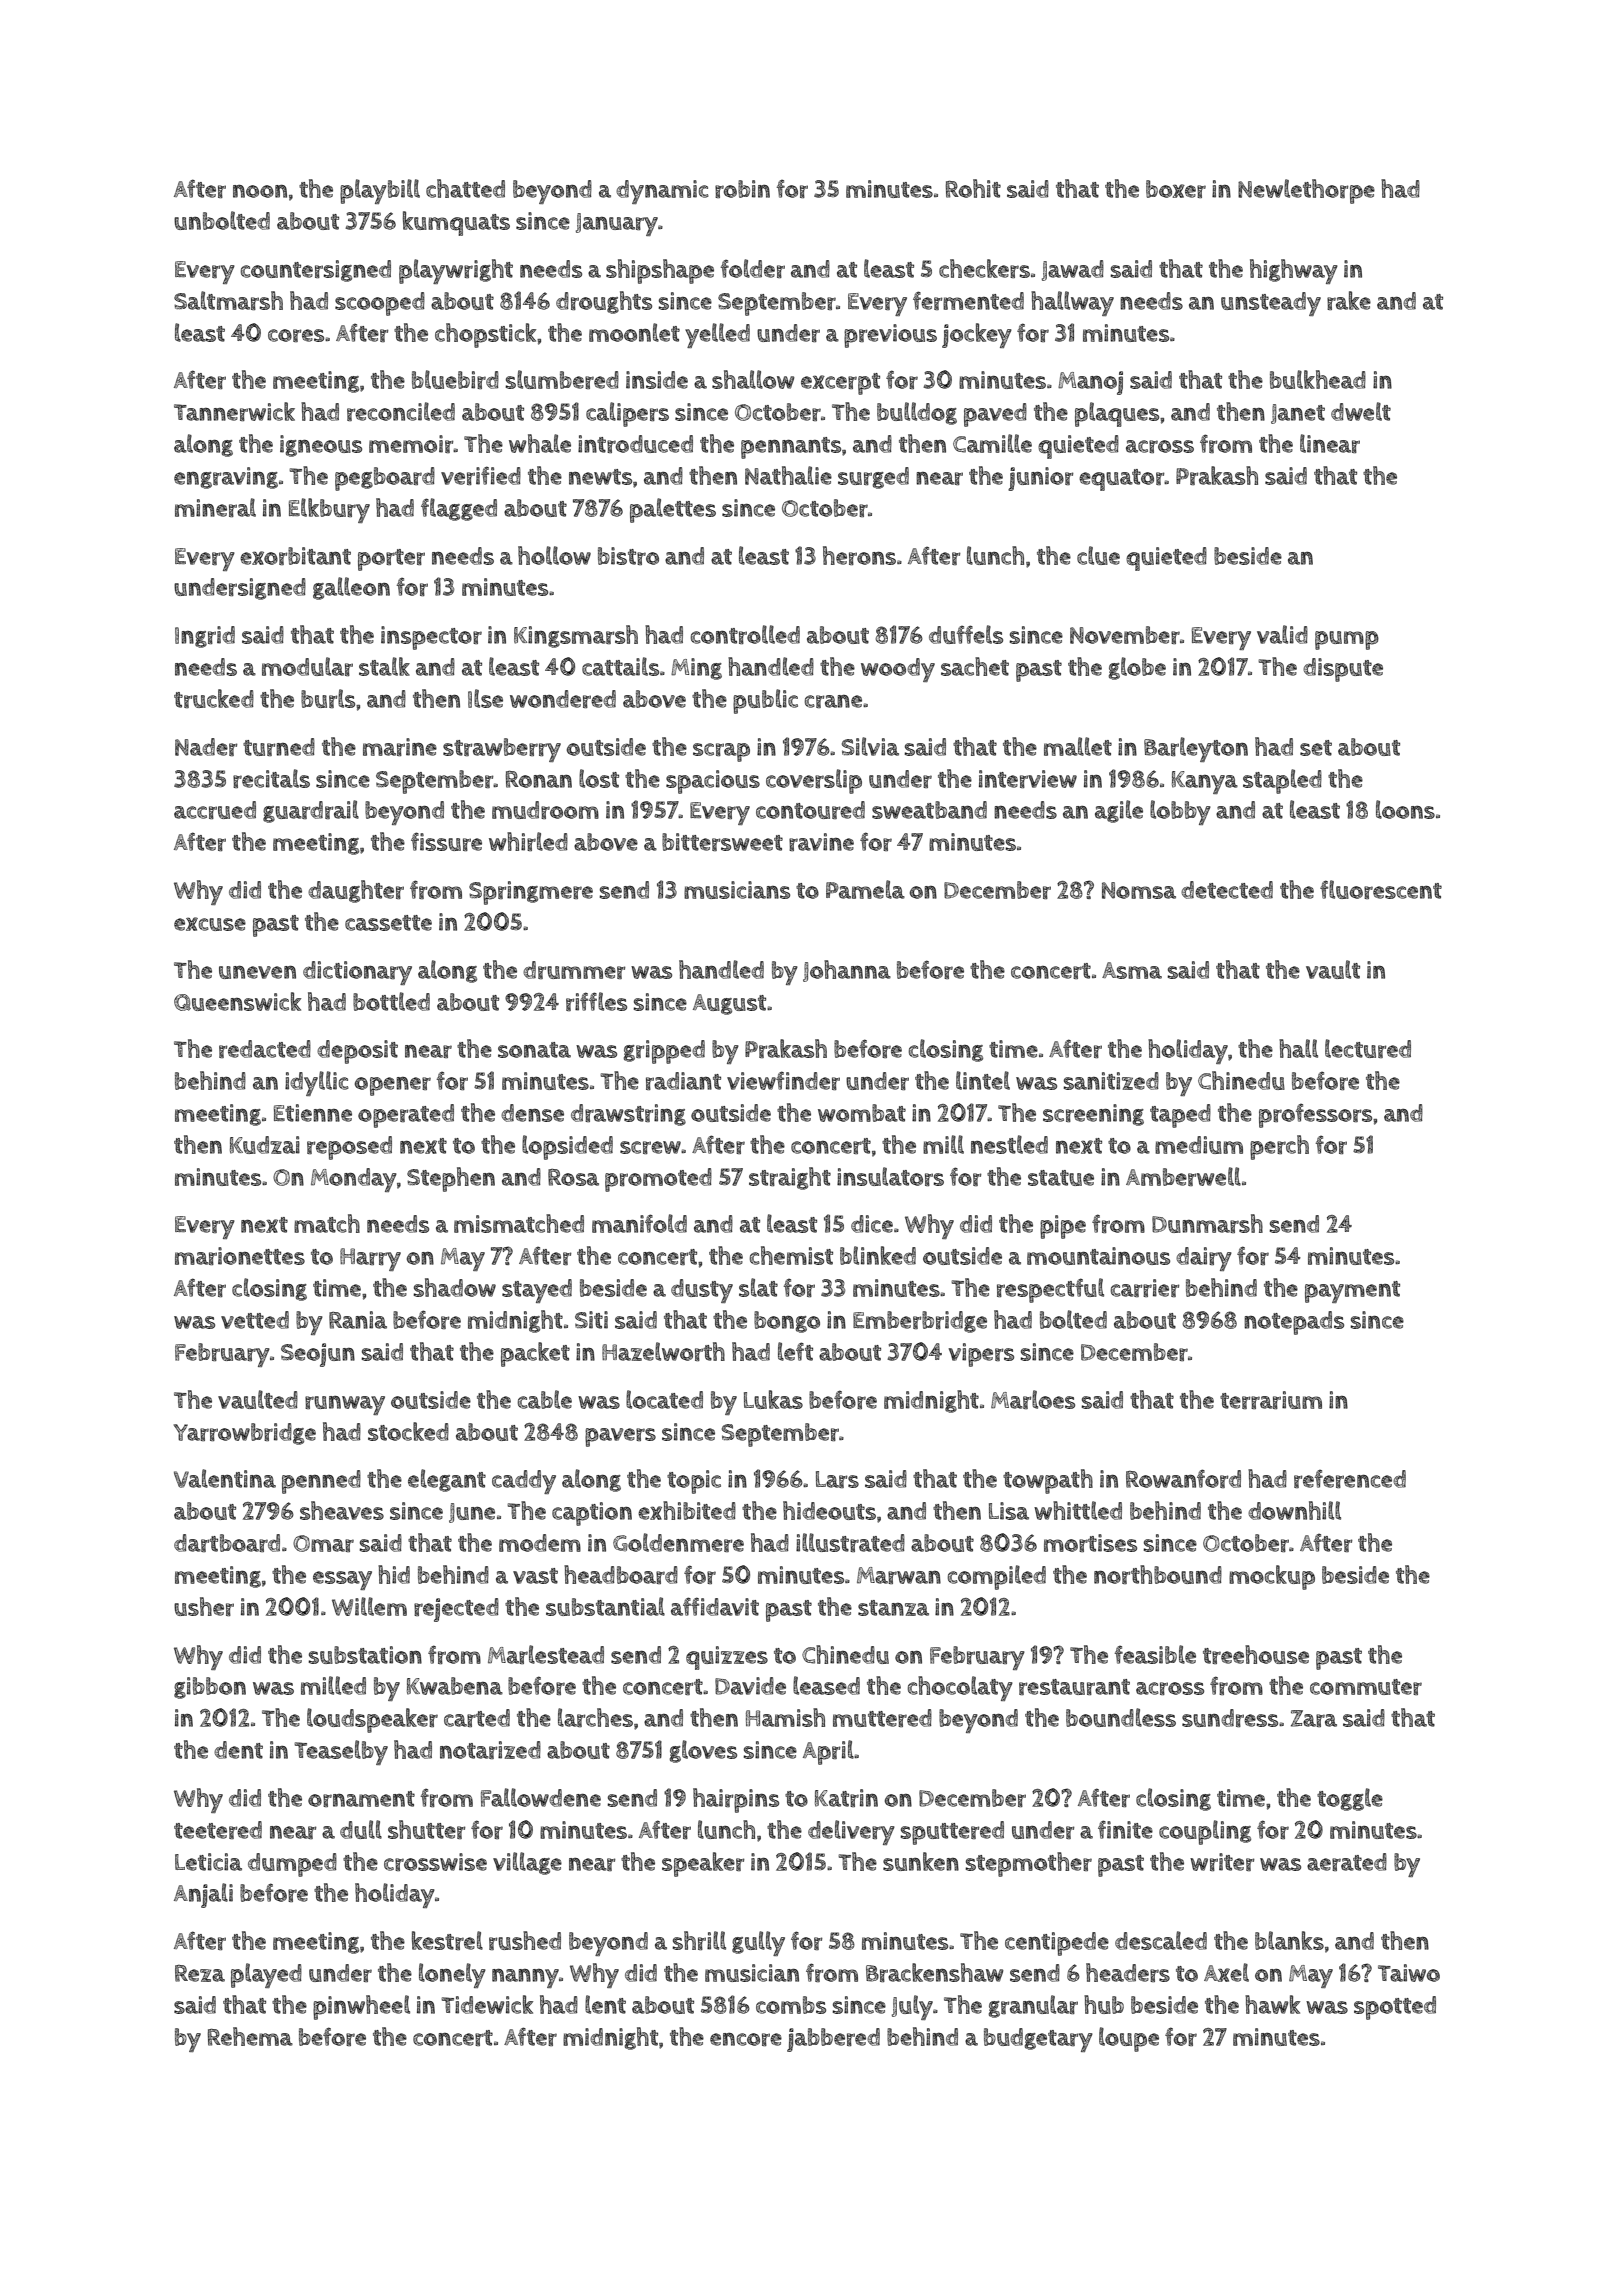 The height and width of the page is (2292, 1620). Describe the element at coordinates (1314, 1718) in the page. I see `Zara` at that location.
